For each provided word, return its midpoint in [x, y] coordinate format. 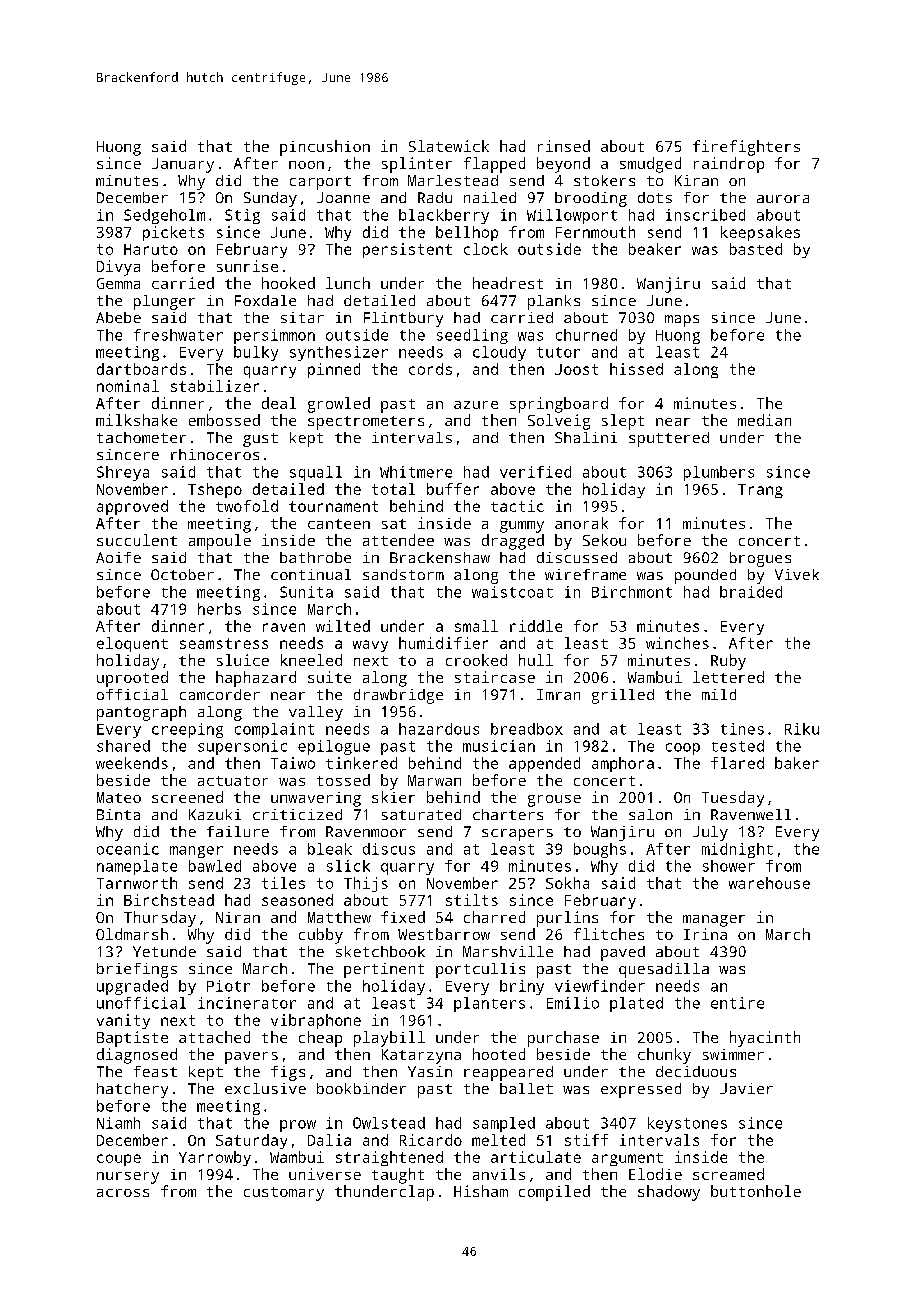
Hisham [481, 1191]
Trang [760, 491]
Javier [746, 1088]
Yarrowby [215, 1158]
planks [554, 302]
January [183, 165]
